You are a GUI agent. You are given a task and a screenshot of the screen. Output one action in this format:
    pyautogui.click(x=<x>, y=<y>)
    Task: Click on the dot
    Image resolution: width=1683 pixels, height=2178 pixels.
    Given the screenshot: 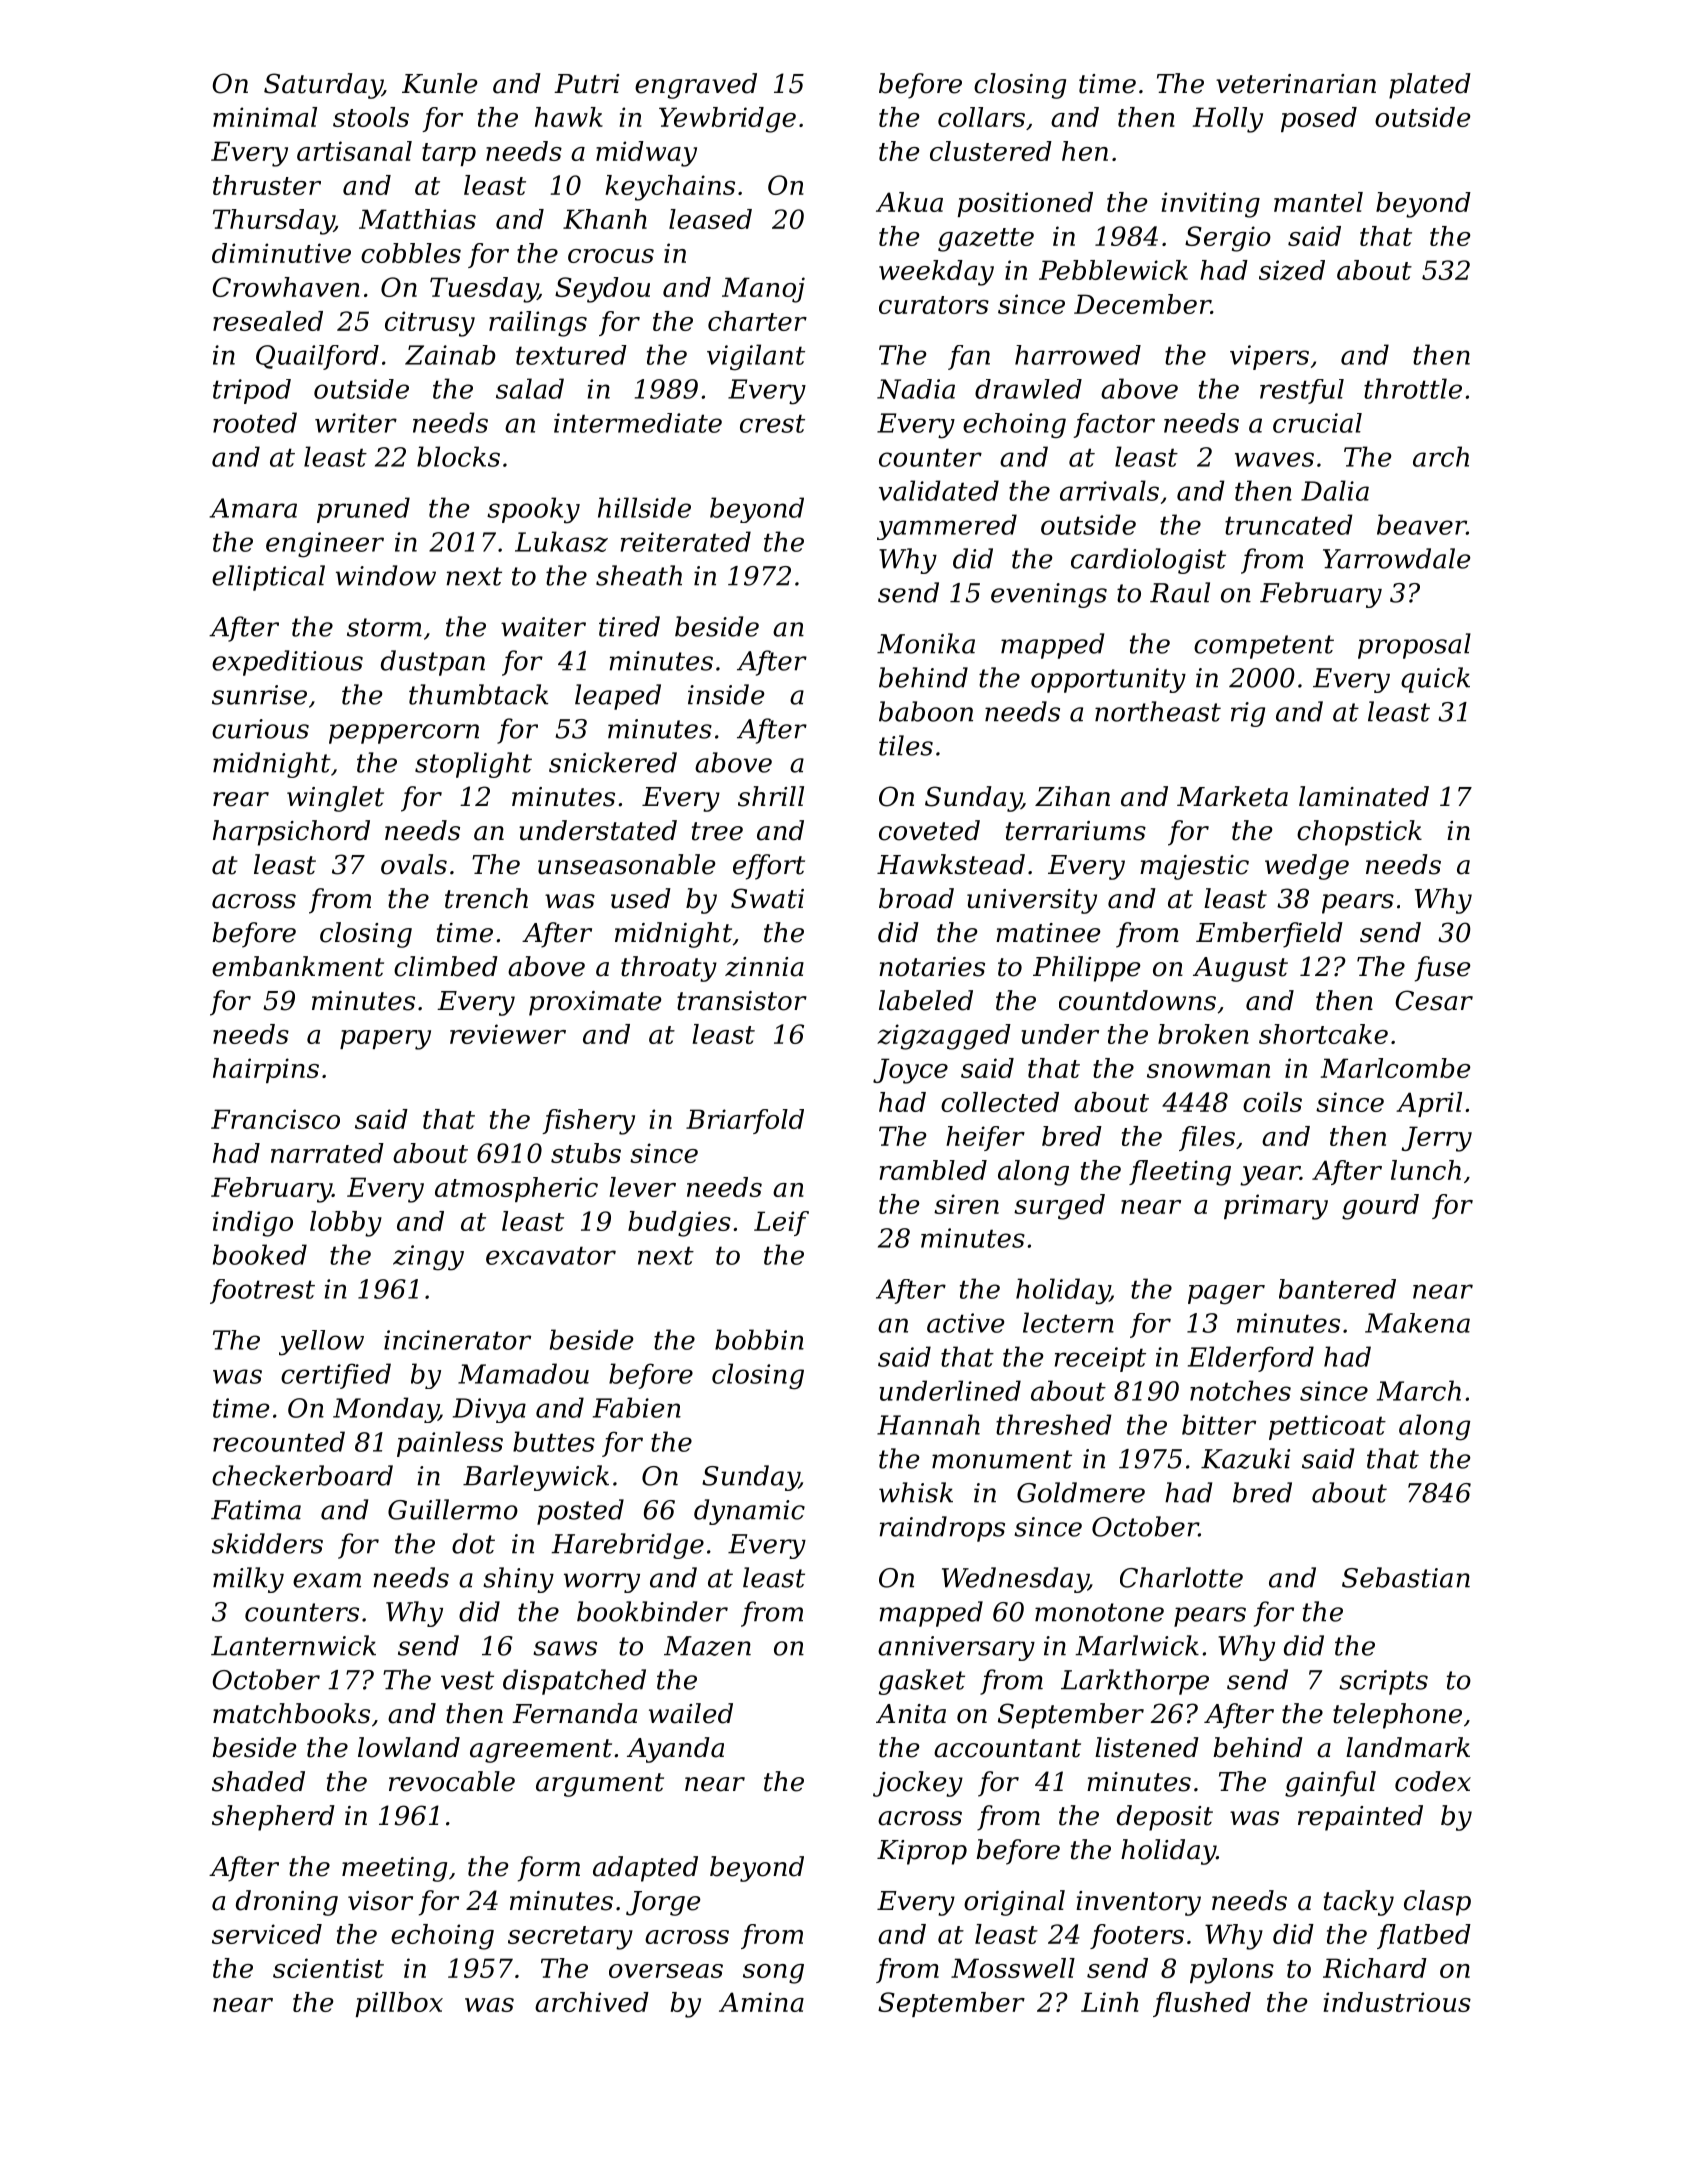 What is the action you would take?
    pyautogui.click(x=473, y=1543)
